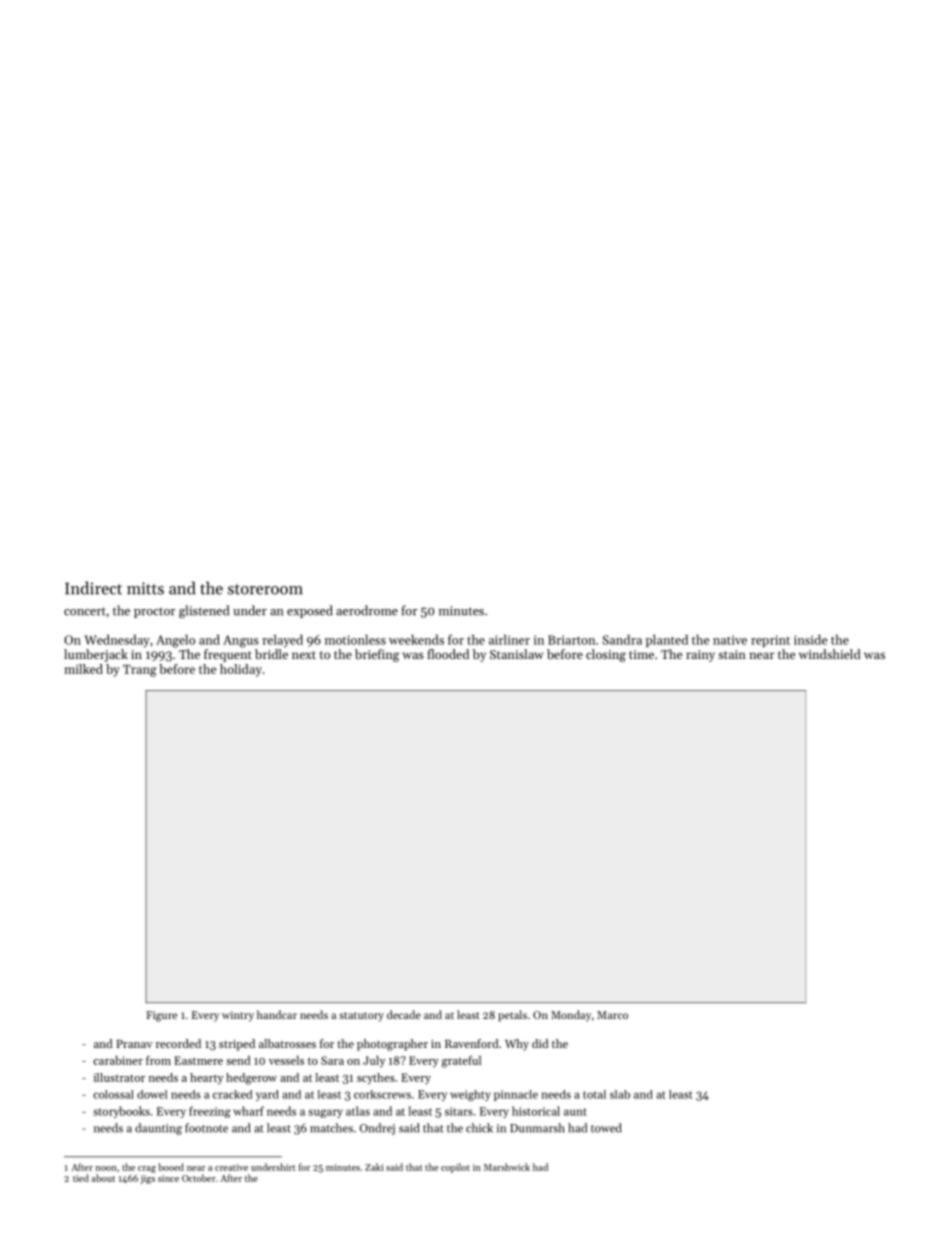  What do you see at coordinates (377, 1129) in the document?
I see `Ondrej` at bounding box center [377, 1129].
